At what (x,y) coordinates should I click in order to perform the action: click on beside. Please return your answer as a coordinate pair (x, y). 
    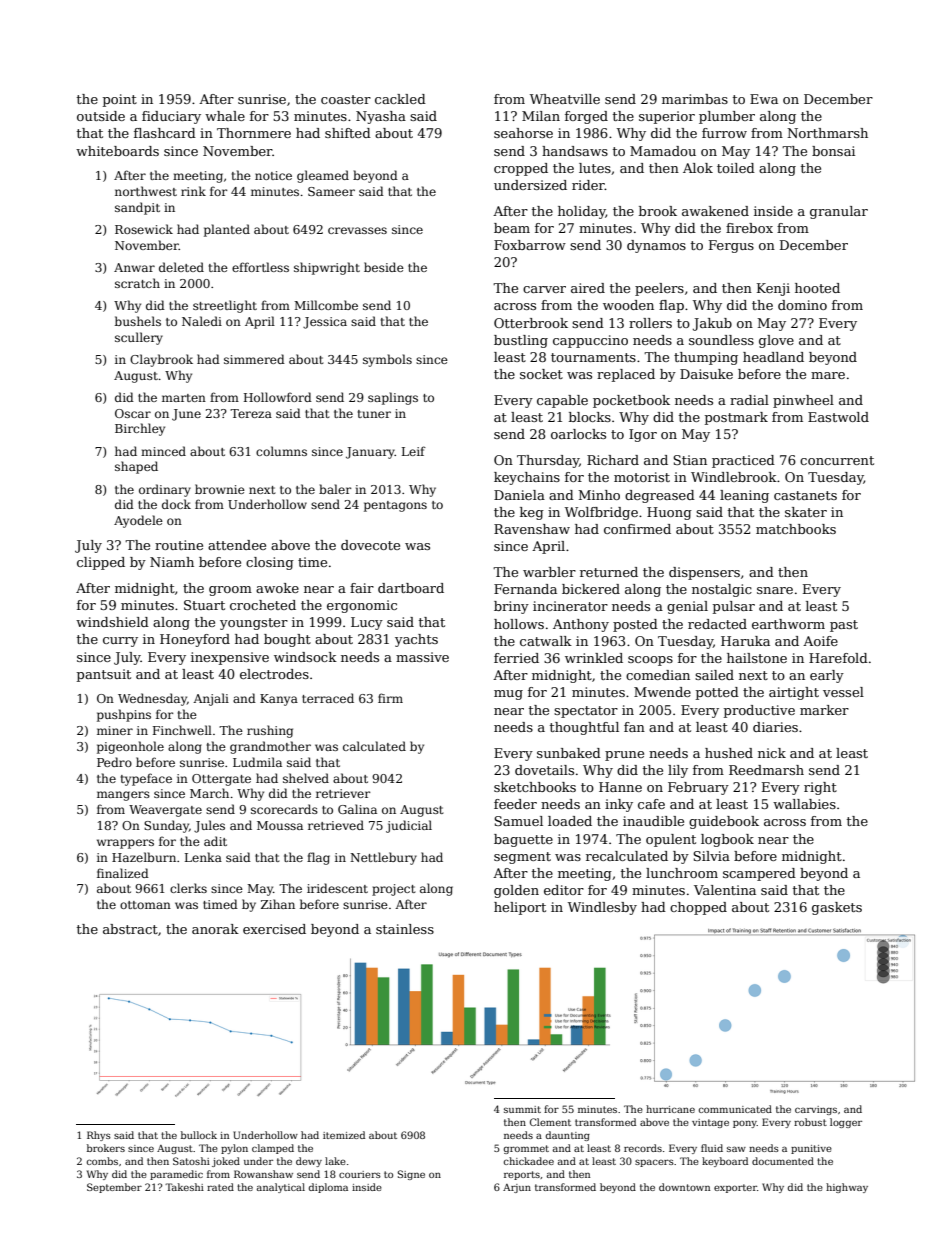
    Looking at the image, I should click on (384, 267).
